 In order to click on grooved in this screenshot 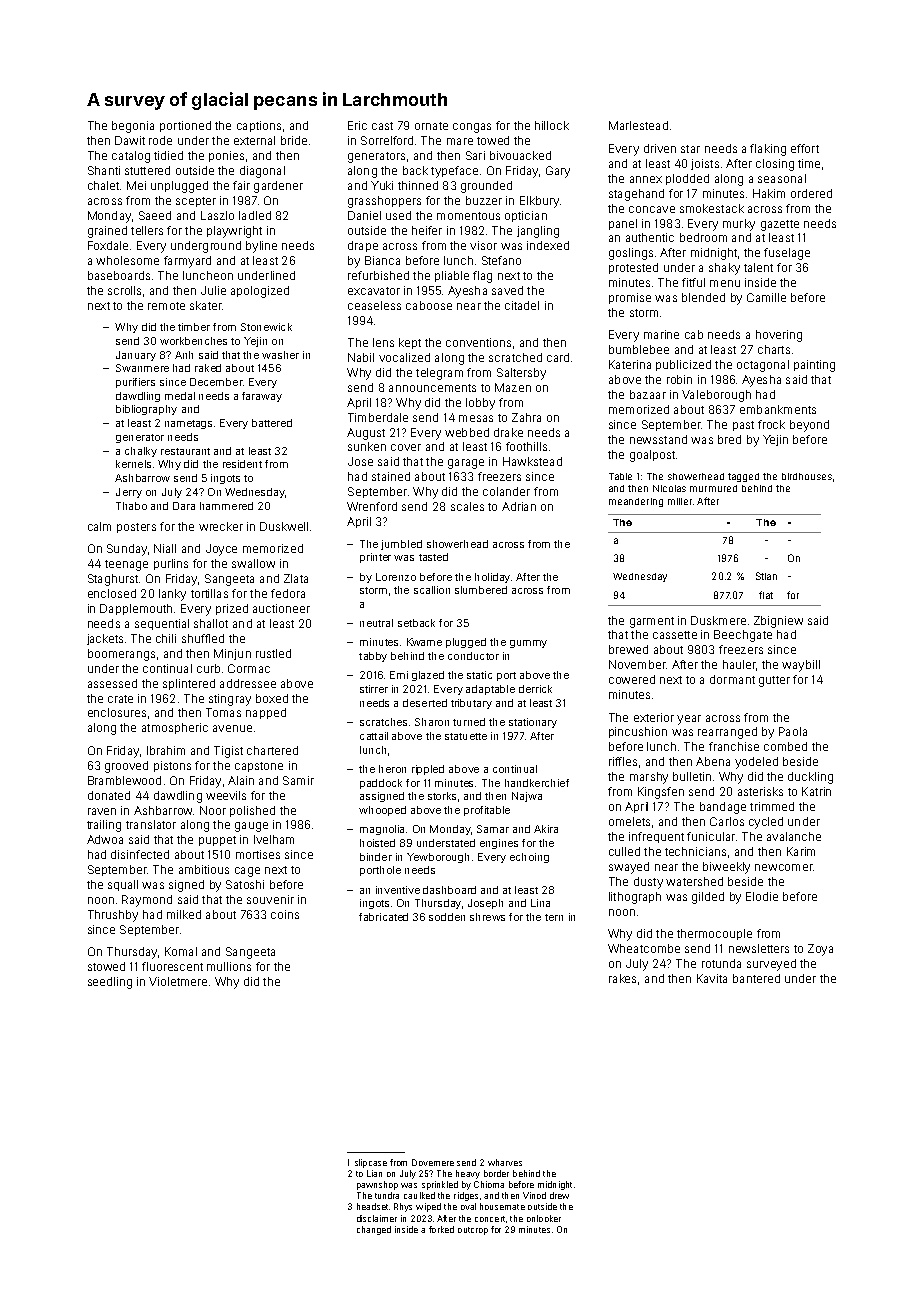, I will do `click(126, 767)`.
